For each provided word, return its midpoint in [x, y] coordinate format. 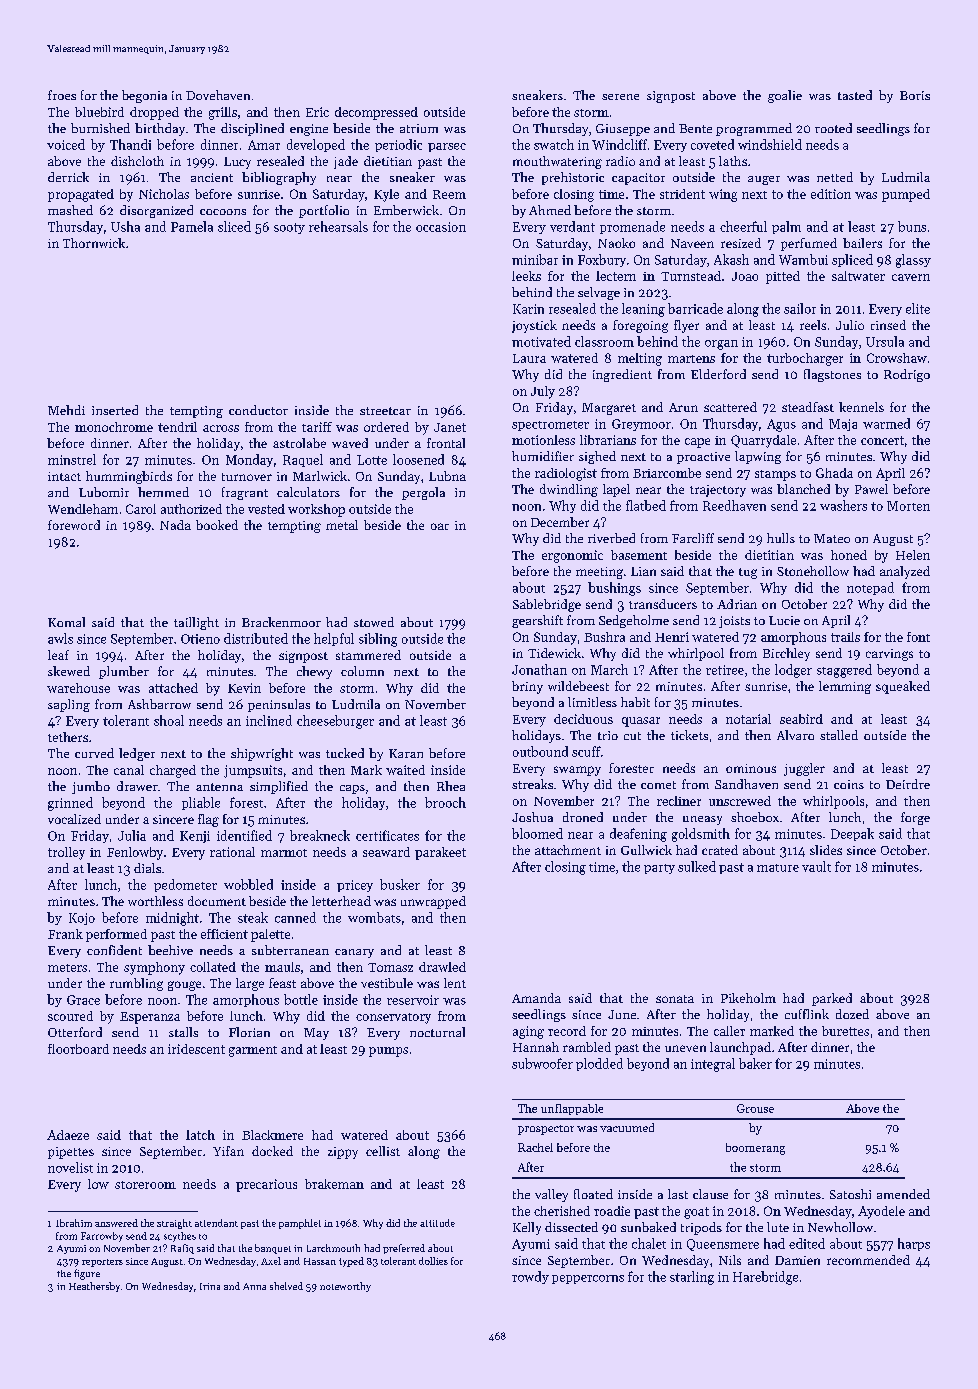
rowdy [530, 1277]
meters [67, 968]
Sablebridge [547, 605]
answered [116, 1223]
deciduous [583, 719]
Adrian [737, 604]
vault [816, 866]
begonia [144, 96]
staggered [844, 671]
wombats [374, 917]
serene [620, 97]
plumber [124, 672]
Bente [695, 128]
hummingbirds [129, 477]
